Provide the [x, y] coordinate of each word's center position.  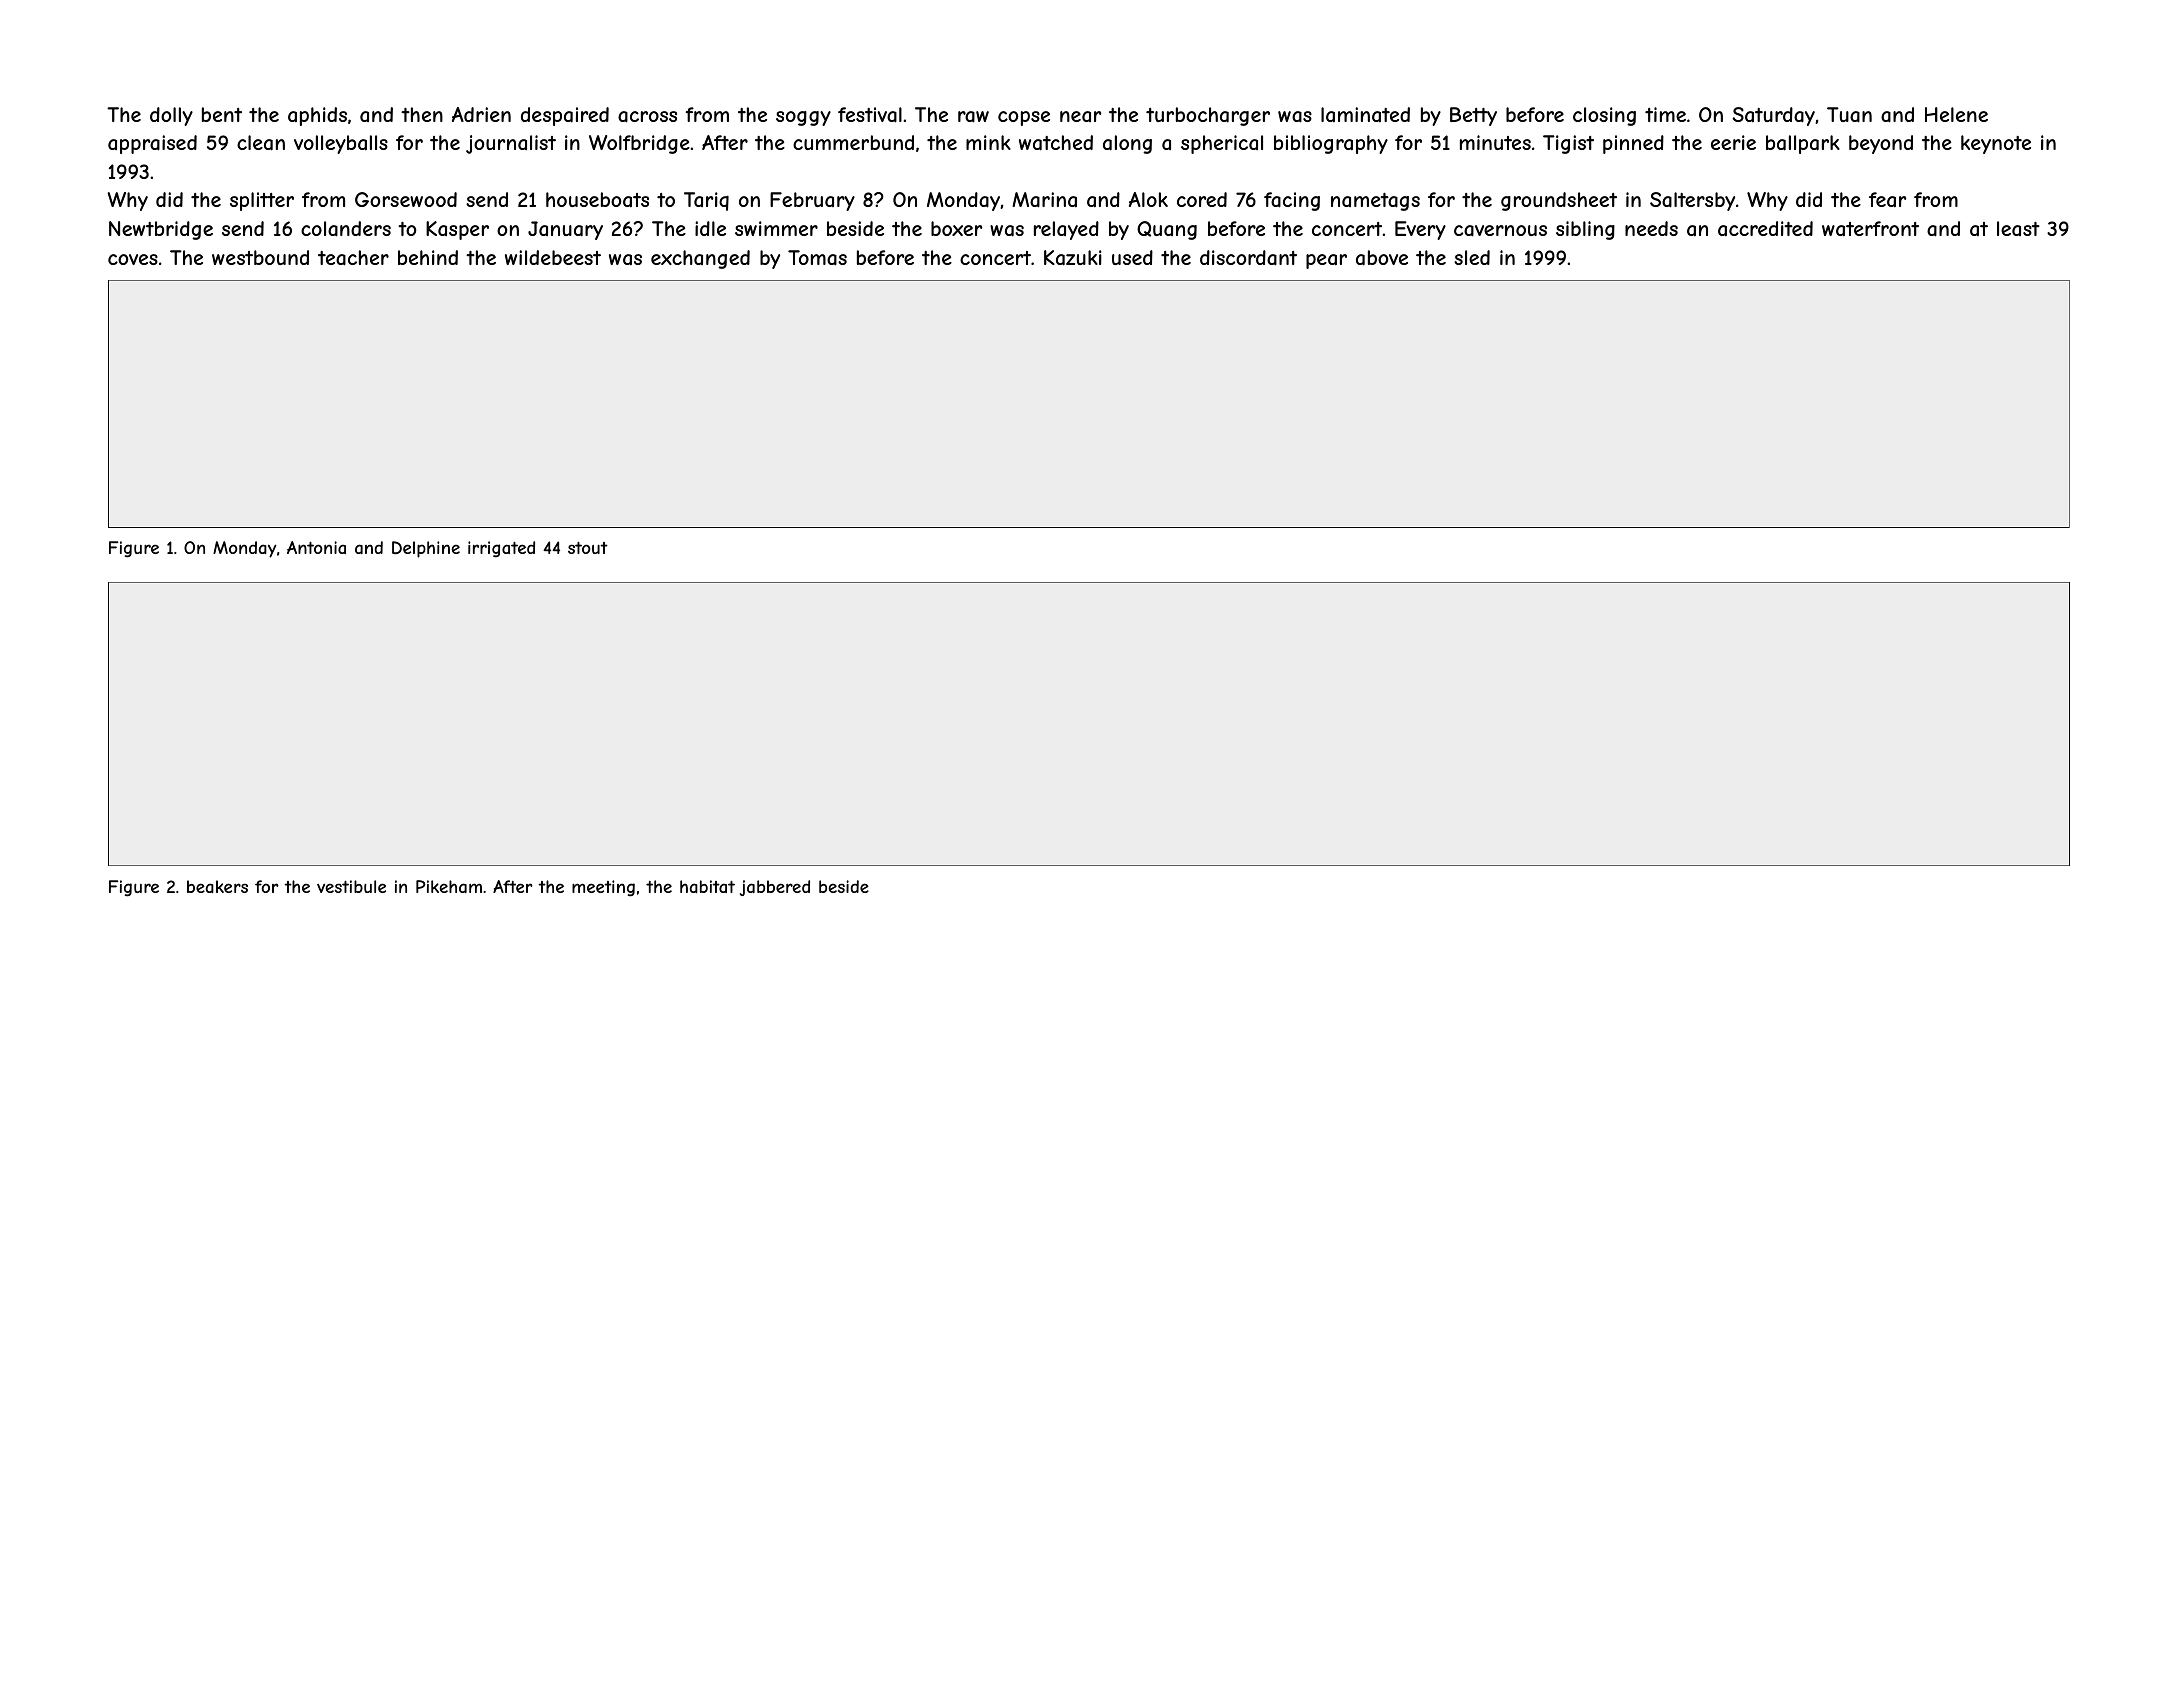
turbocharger [1208, 116]
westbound [260, 257]
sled [1472, 257]
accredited [1765, 228]
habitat [707, 886]
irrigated [501, 549]
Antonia [316, 547]
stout [588, 548]
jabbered [775, 888]
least [2018, 228]
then [422, 114]
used [1132, 257]
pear [1326, 261]
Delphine [426, 549]
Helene [1956, 114]
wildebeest [553, 257]
